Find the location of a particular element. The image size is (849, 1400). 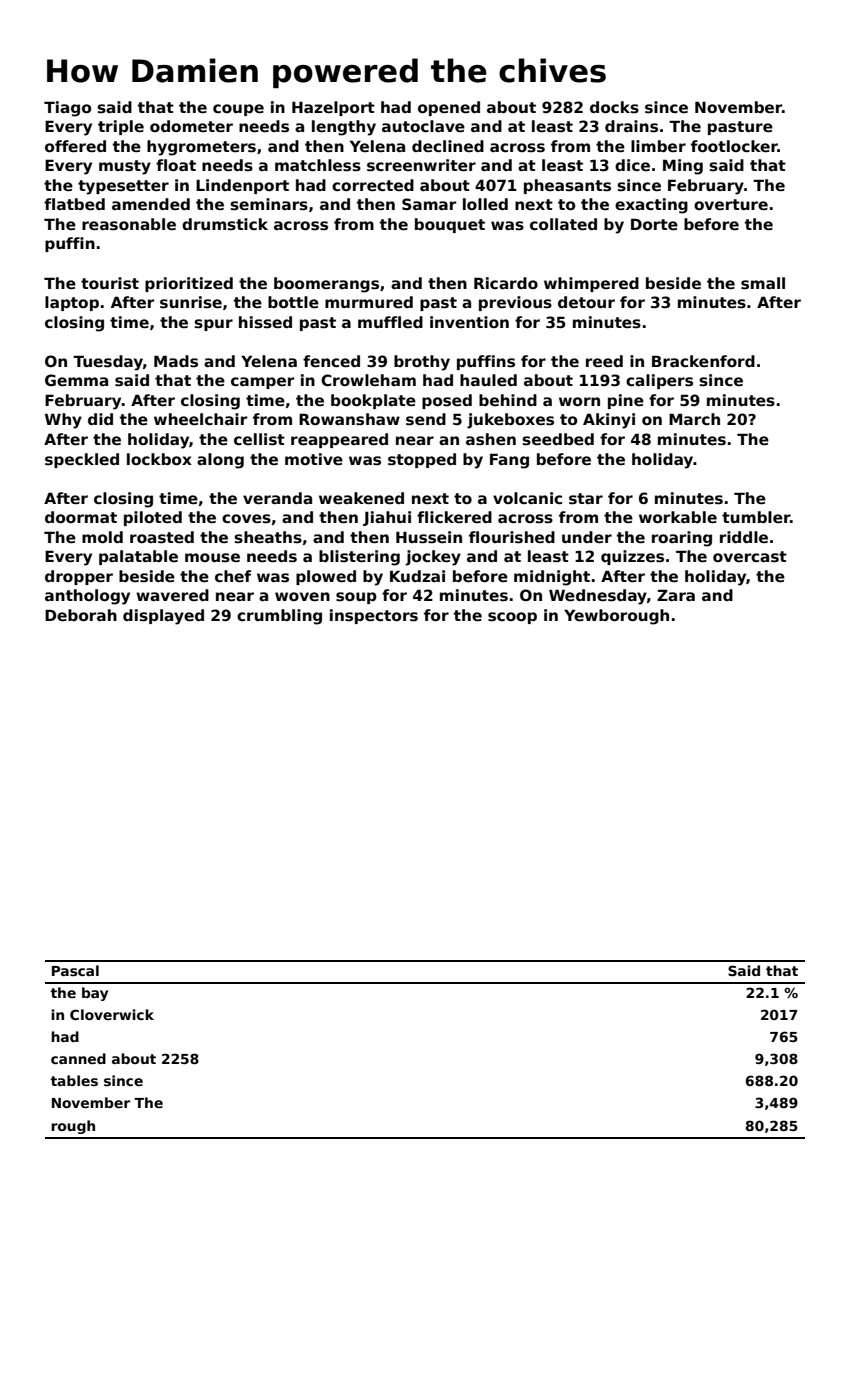

seminars is located at coordinates (269, 204).
